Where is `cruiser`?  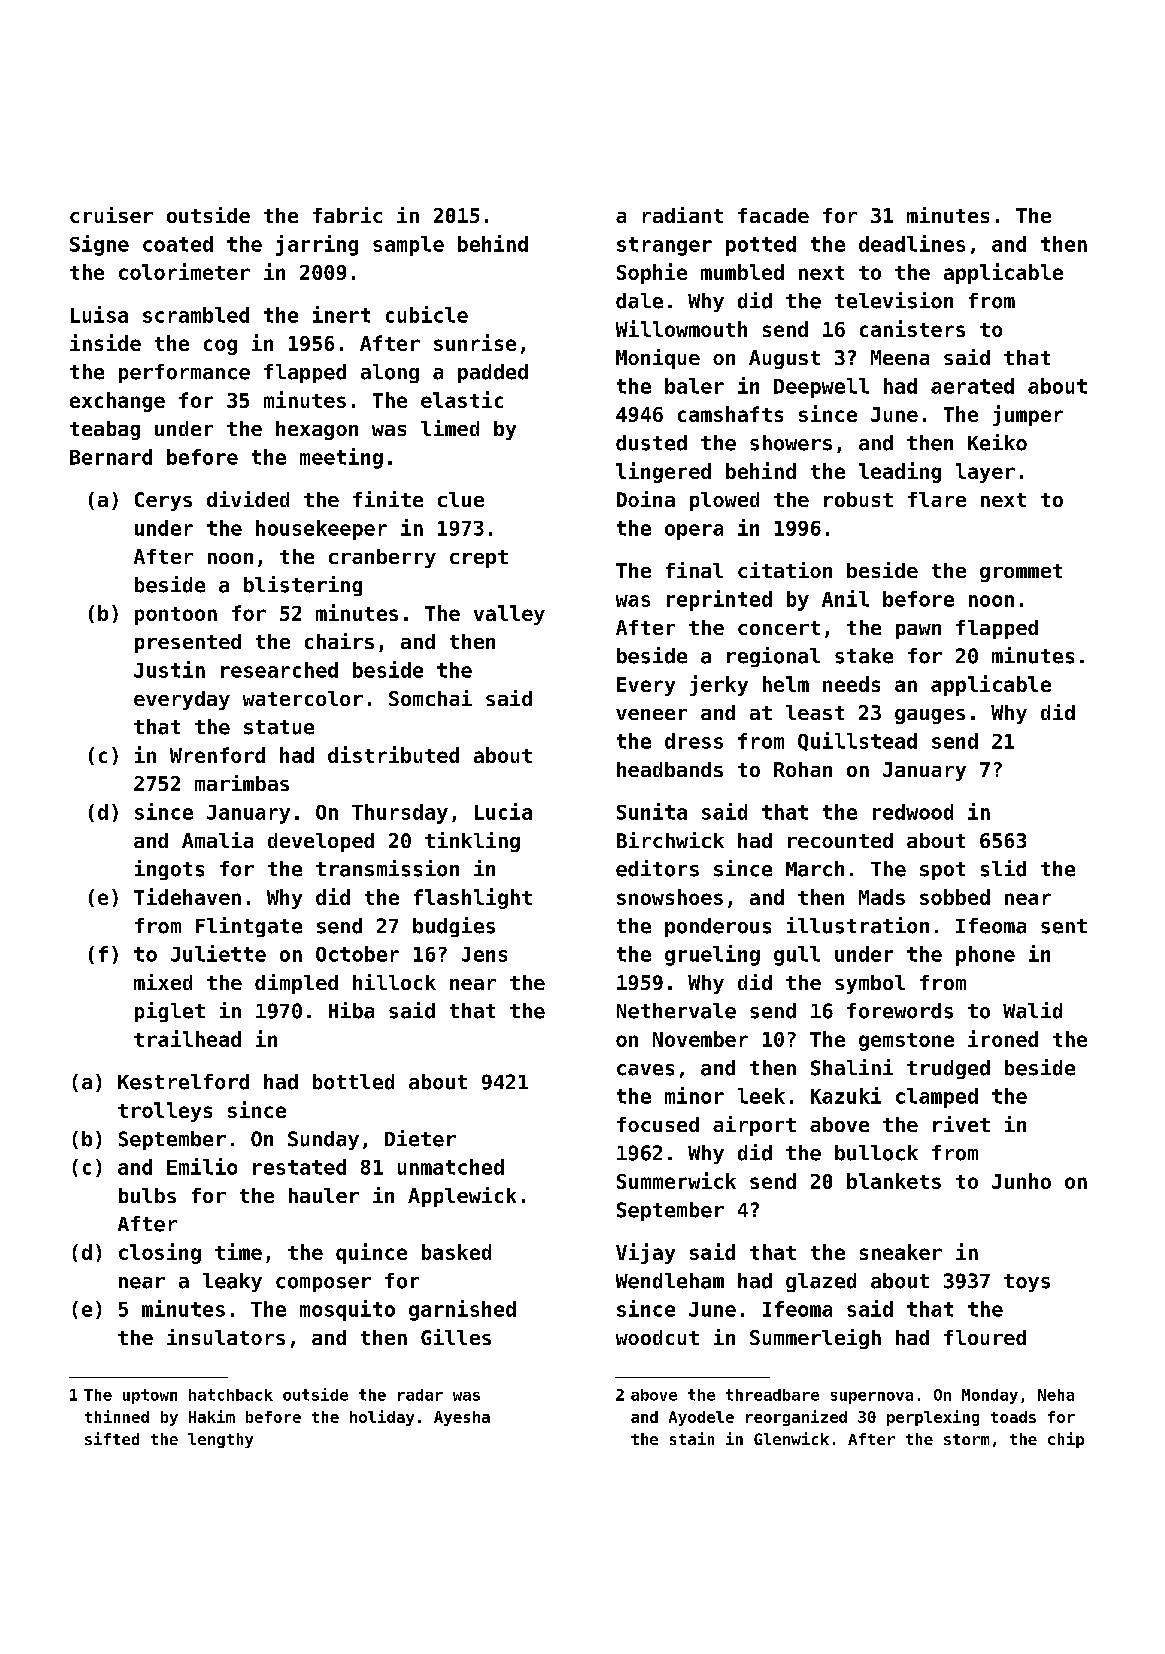
cruiser is located at coordinates (111, 215).
